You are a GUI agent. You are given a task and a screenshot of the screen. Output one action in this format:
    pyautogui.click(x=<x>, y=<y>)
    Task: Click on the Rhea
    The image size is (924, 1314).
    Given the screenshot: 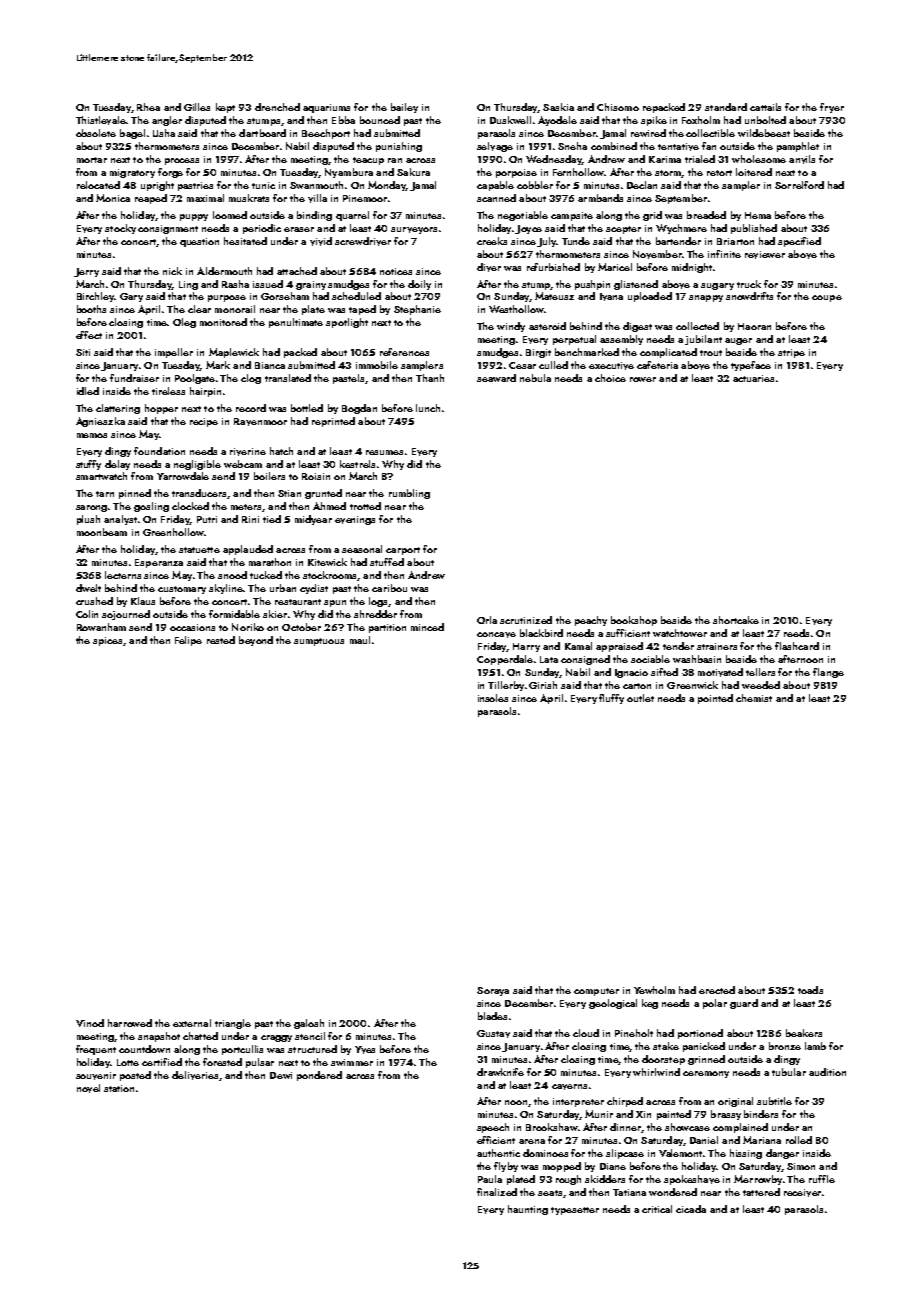 What is the action you would take?
    pyautogui.click(x=148, y=107)
